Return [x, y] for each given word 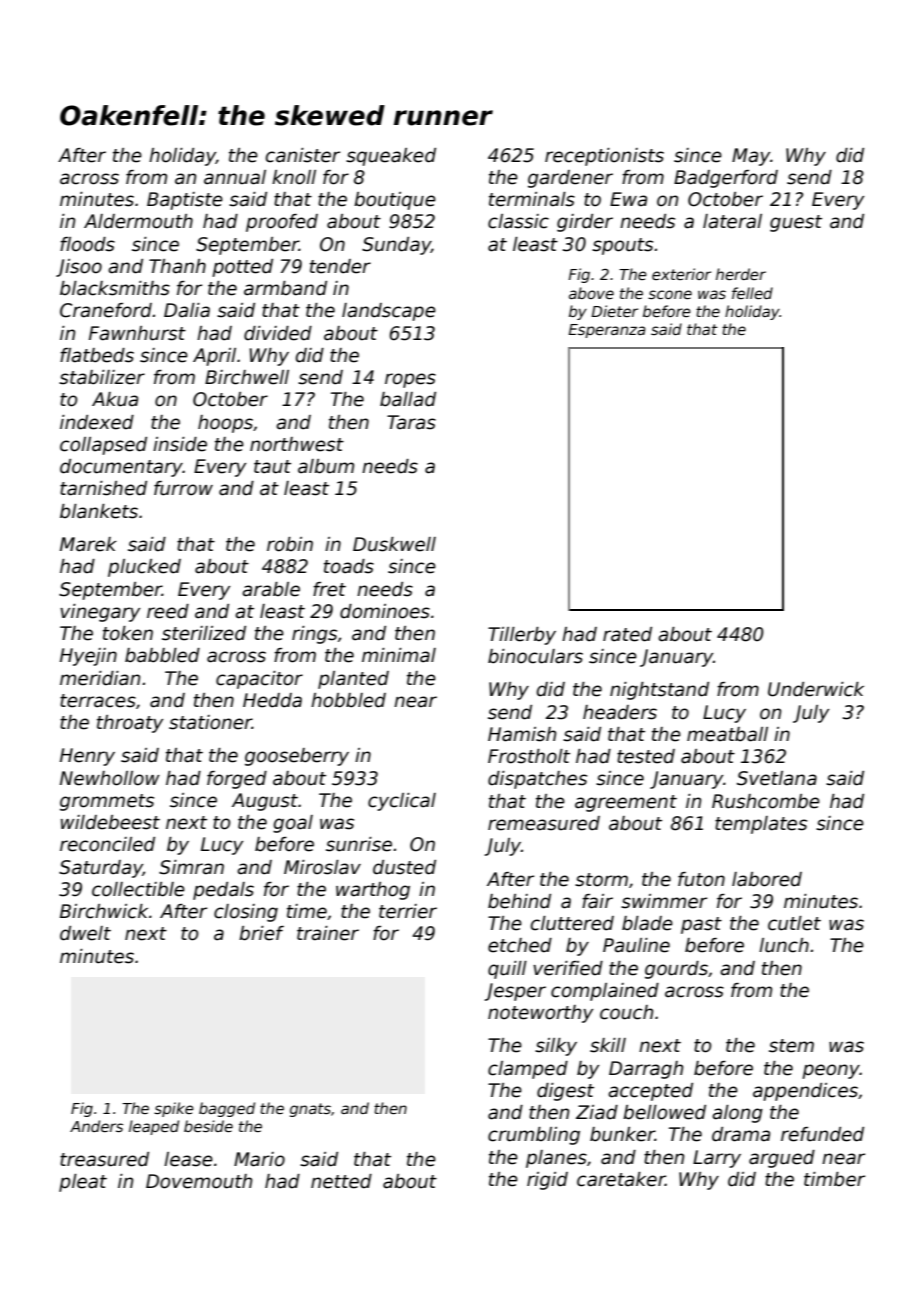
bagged [227, 1109]
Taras [411, 422]
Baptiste [185, 201]
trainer [328, 933]
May [751, 157]
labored [767, 879]
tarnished [103, 488]
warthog [373, 891]
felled [752, 293]
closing [246, 913]
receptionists [604, 157]
